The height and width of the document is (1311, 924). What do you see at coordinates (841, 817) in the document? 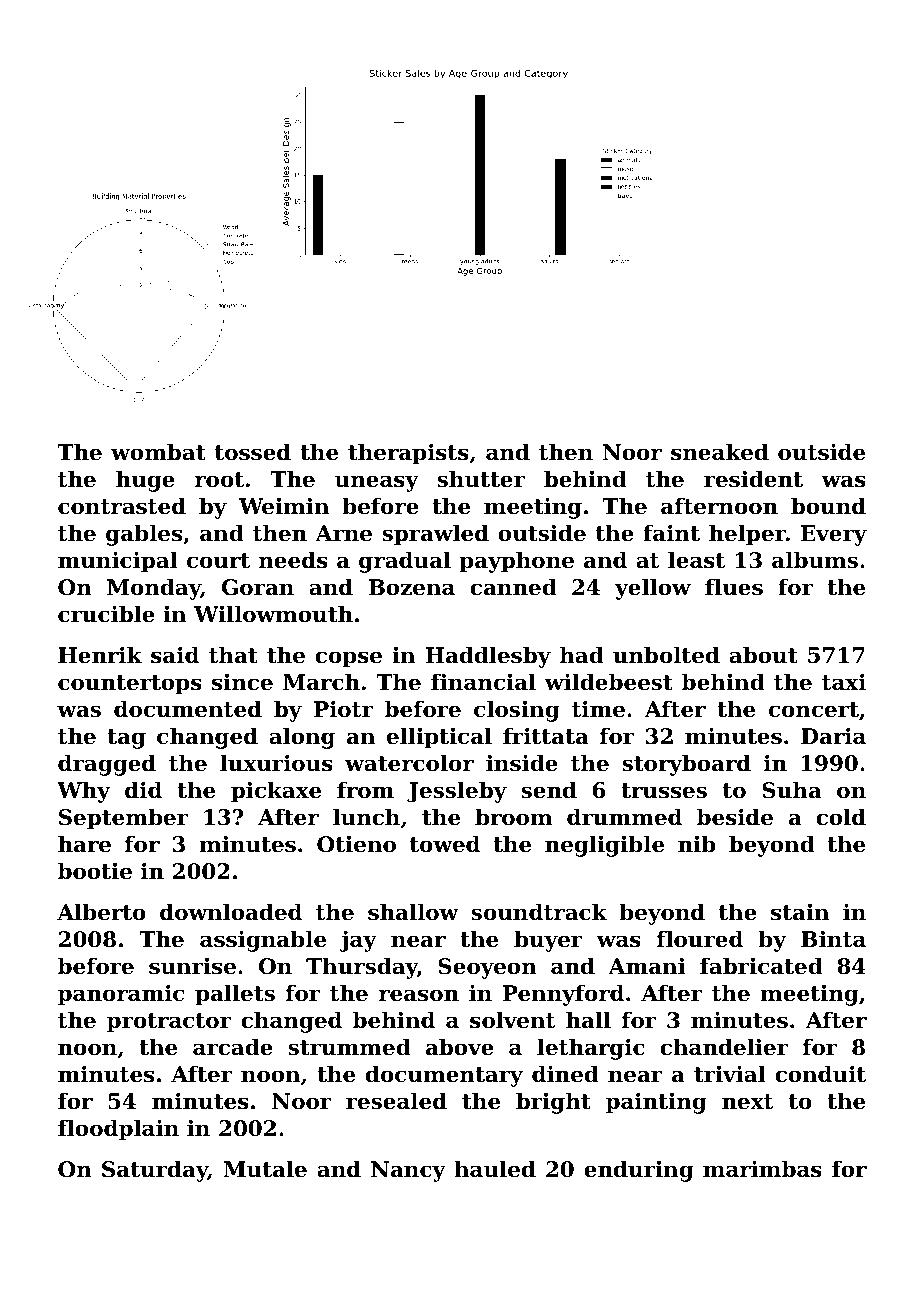
I see `cold` at bounding box center [841, 817].
